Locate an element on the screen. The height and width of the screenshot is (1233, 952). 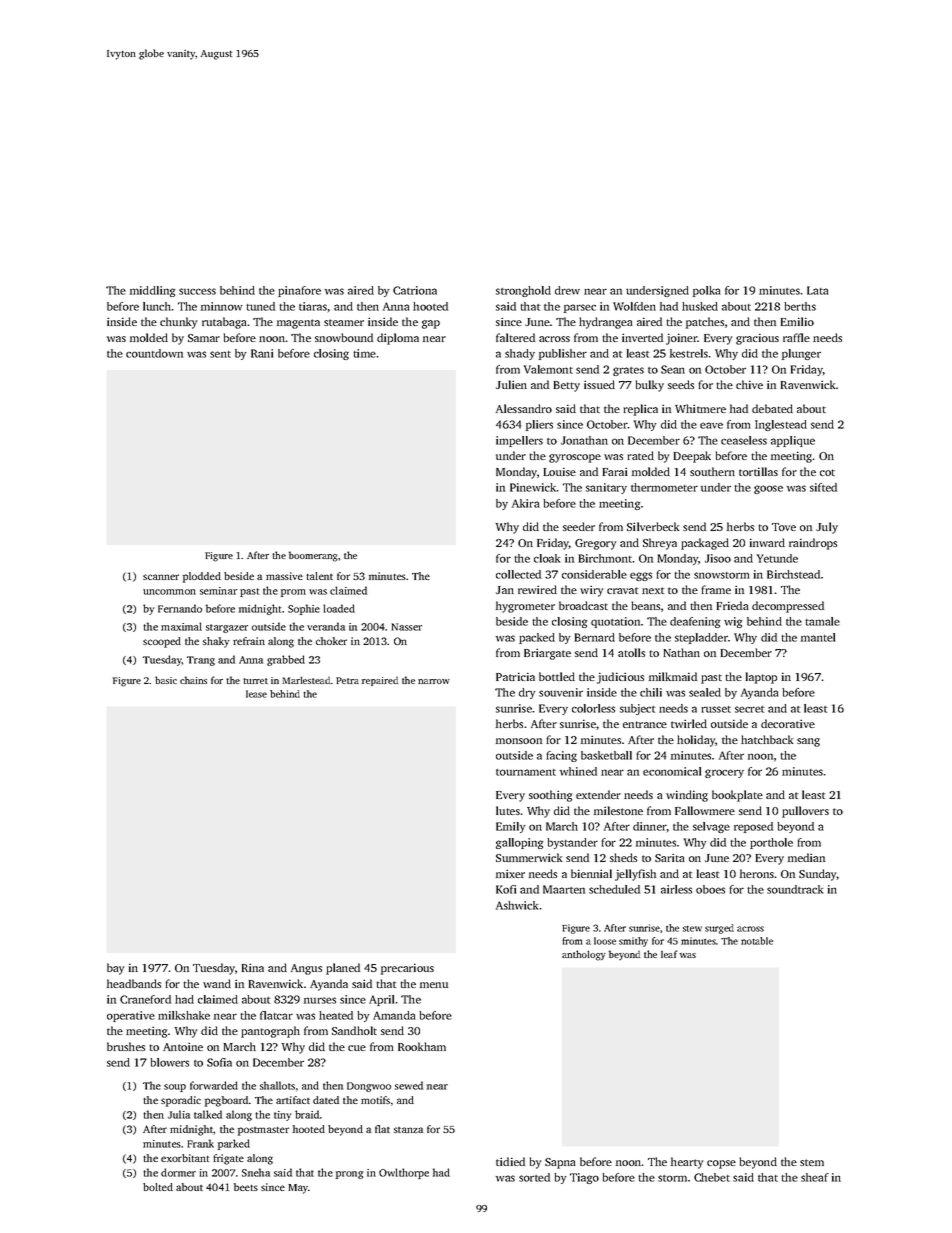
countdown is located at coordinates (154, 353).
